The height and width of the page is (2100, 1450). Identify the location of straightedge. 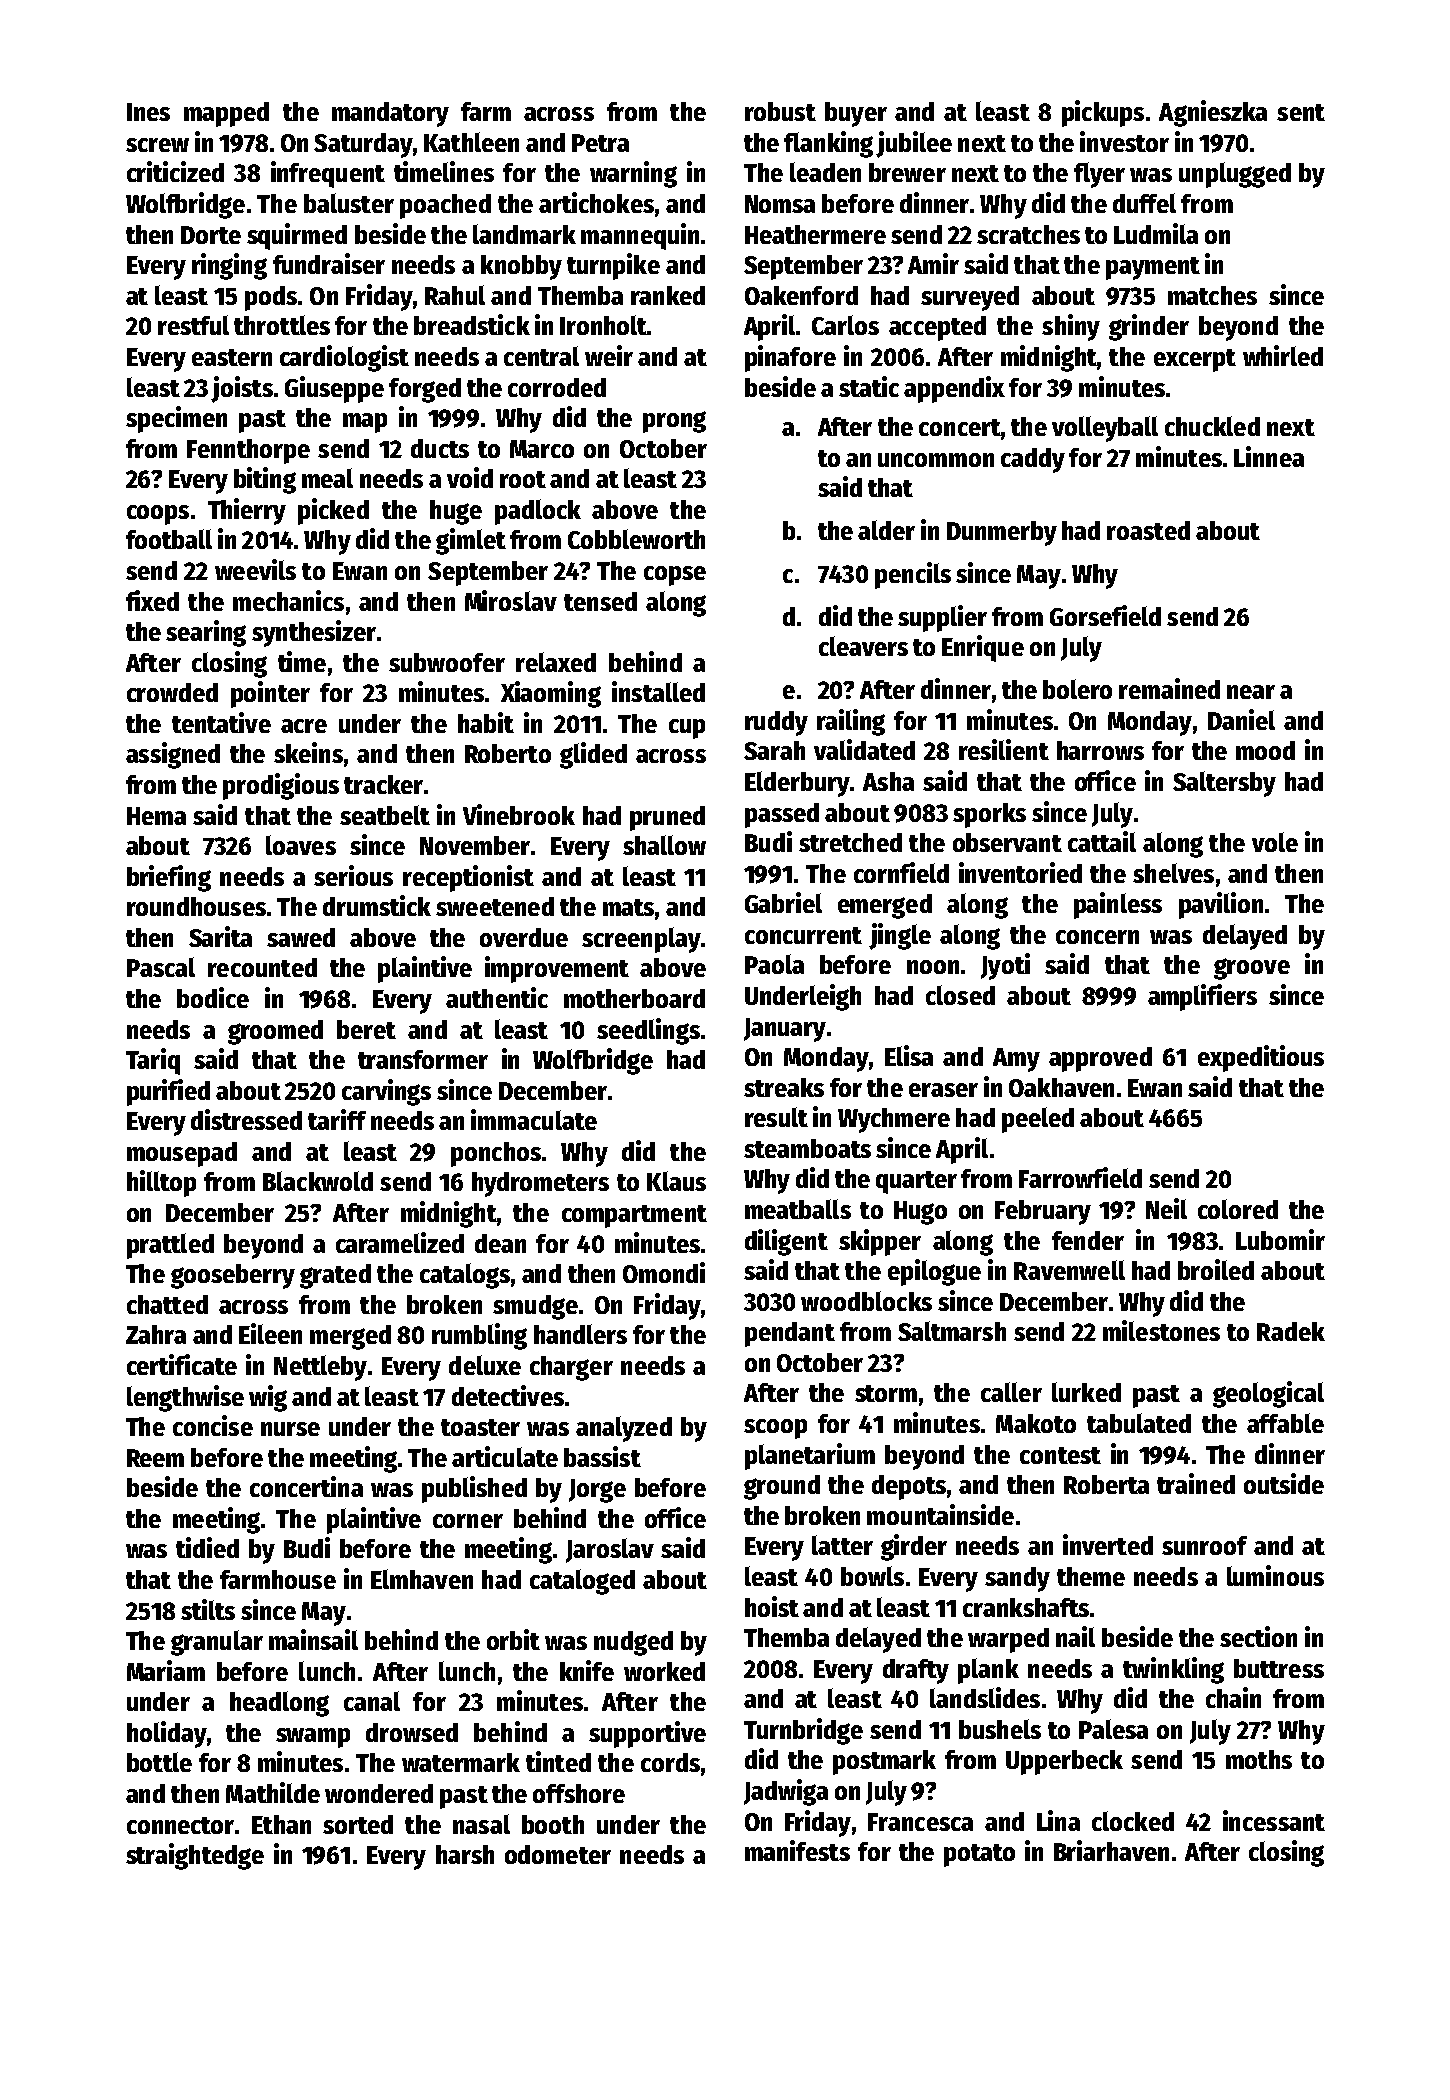
(195, 1856).
